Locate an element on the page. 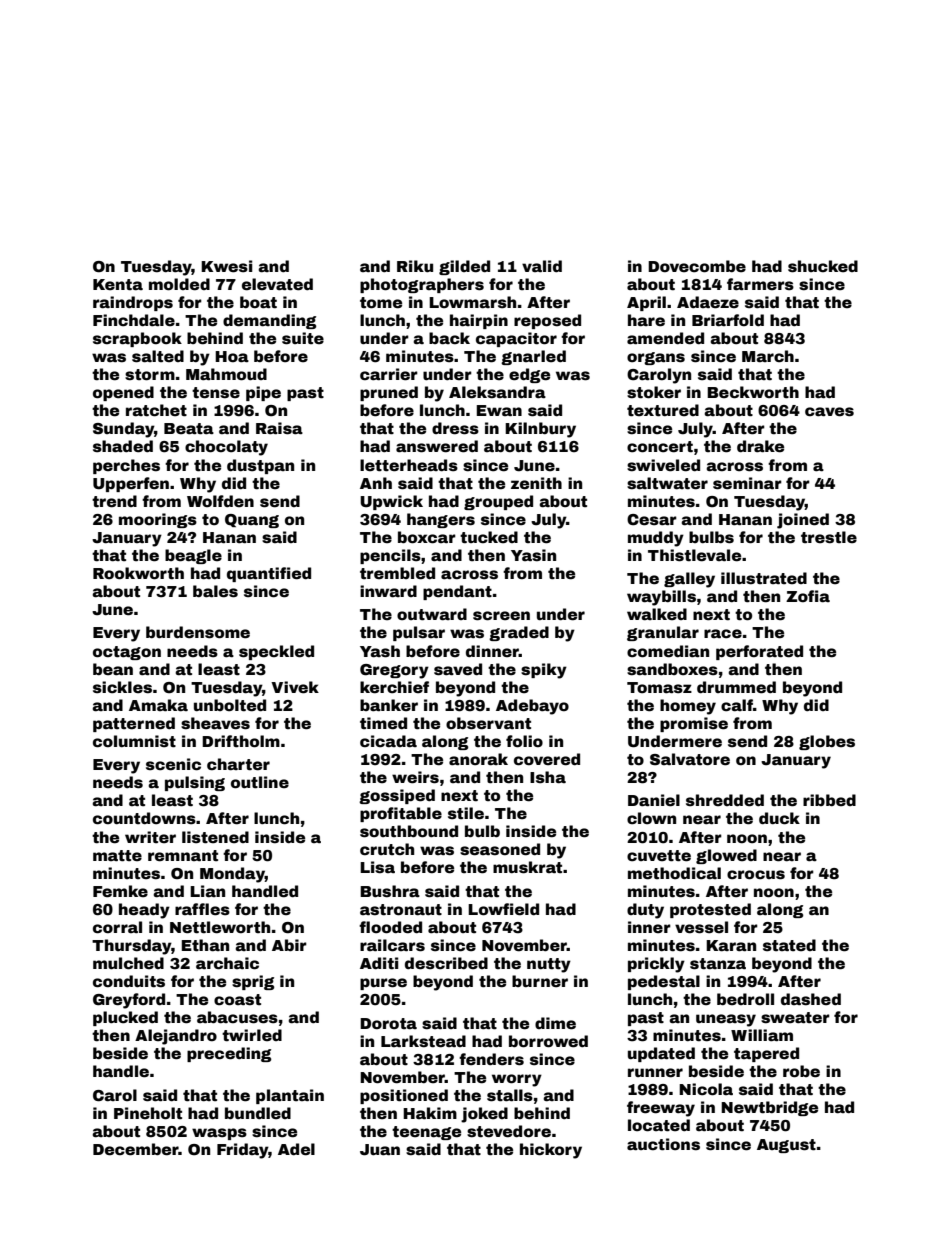  ribbed is located at coordinates (829, 800).
